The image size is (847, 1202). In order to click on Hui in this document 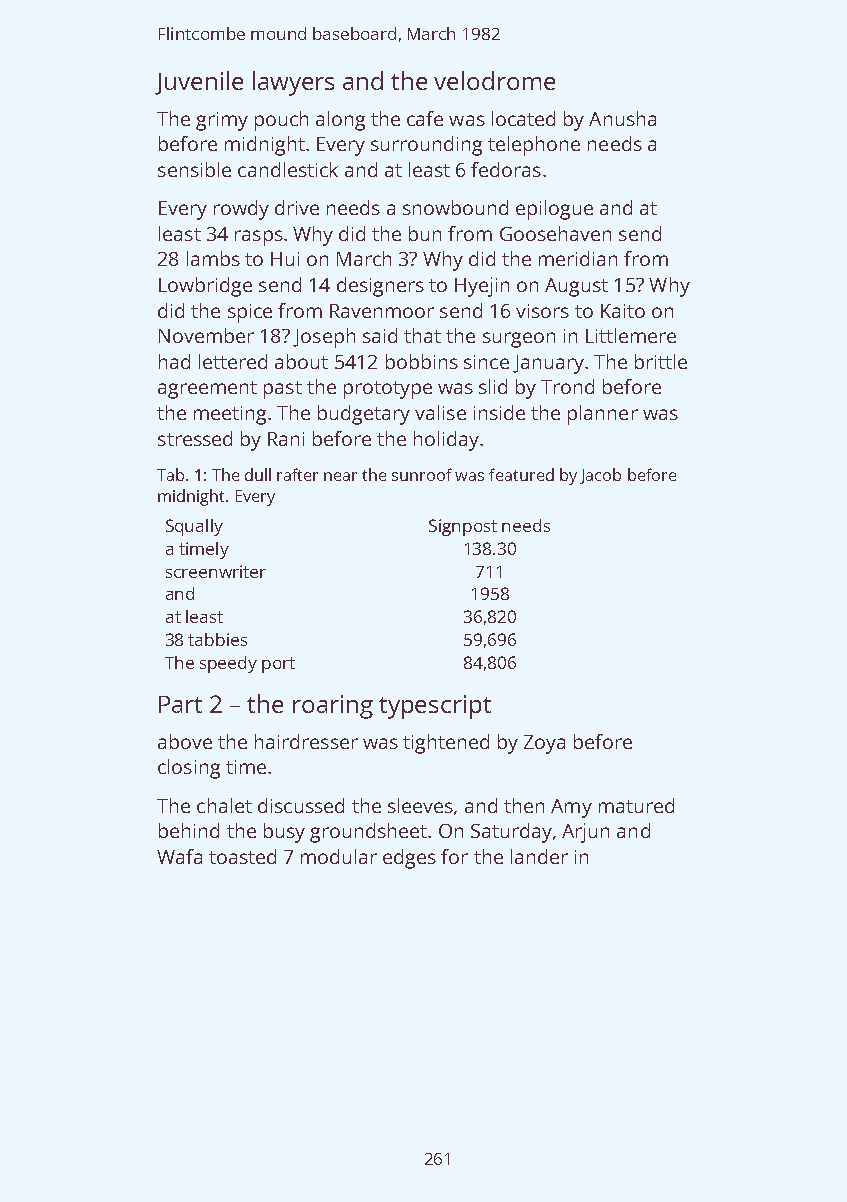, I will do `click(285, 259)`.
